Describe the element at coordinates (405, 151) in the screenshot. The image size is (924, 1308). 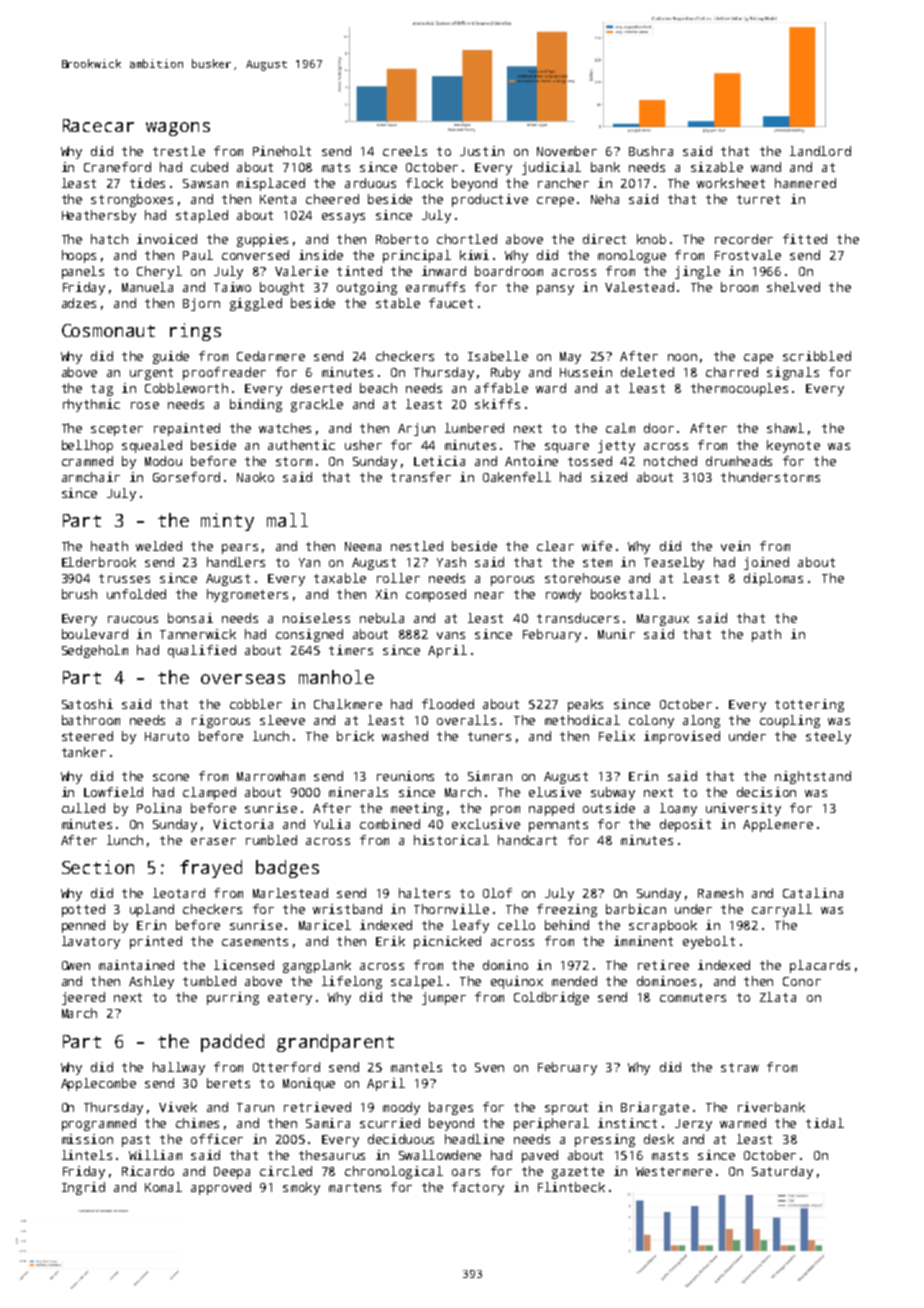
I see `creels` at that location.
